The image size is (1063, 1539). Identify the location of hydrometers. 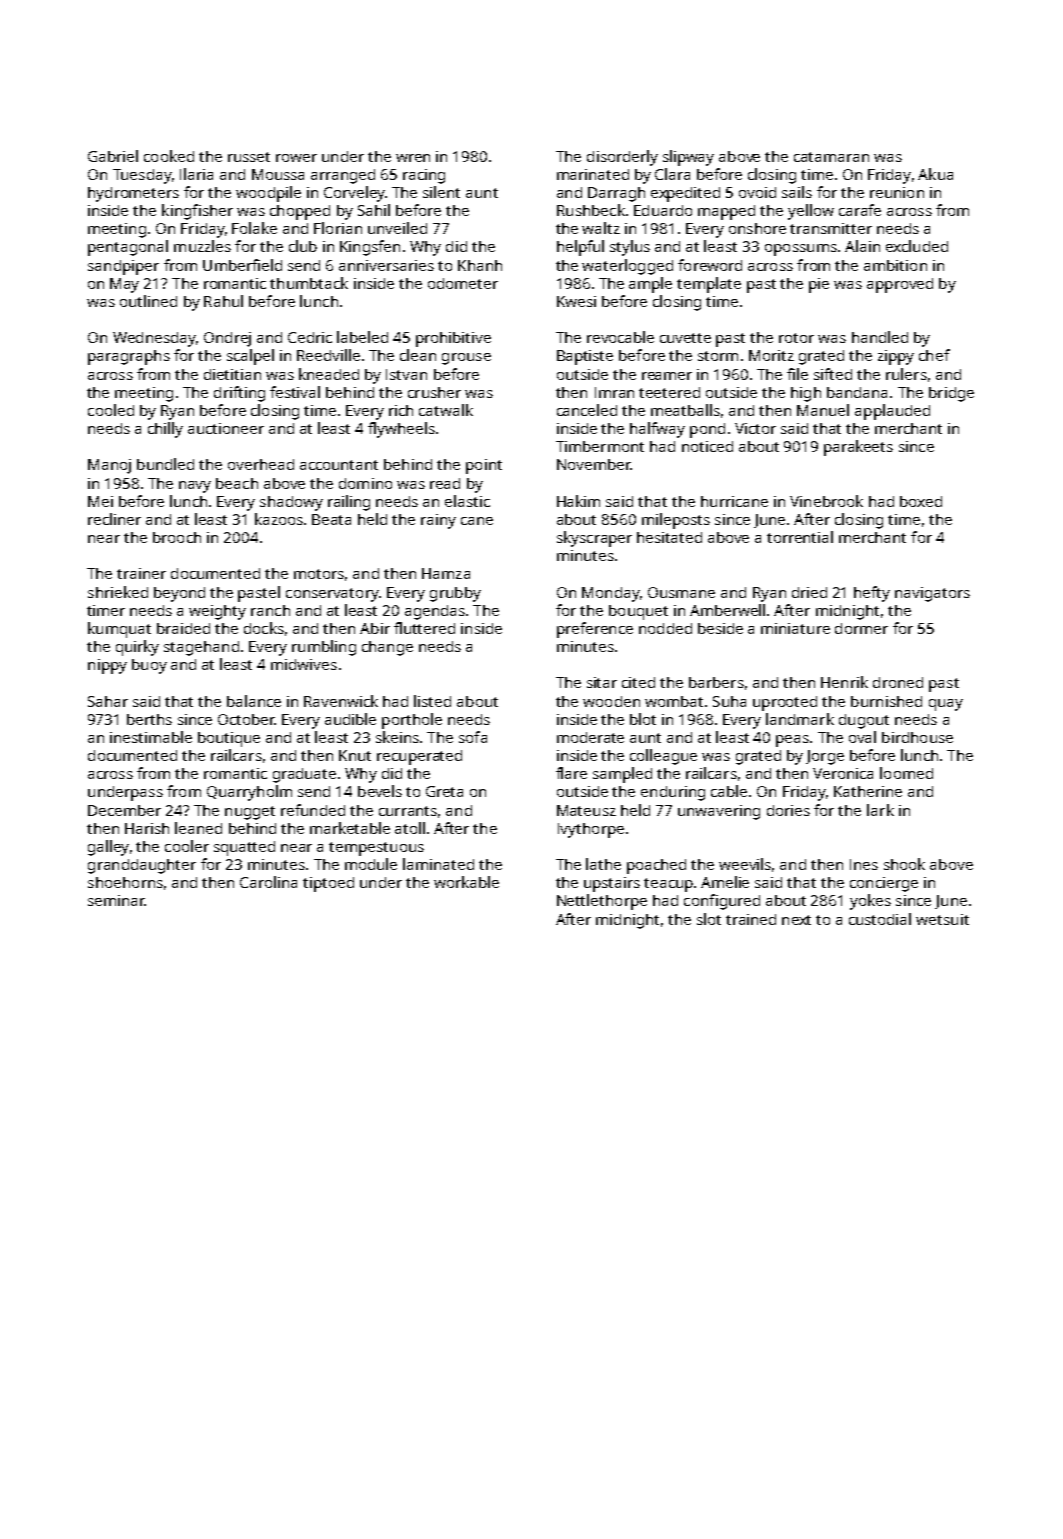
(133, 194).
